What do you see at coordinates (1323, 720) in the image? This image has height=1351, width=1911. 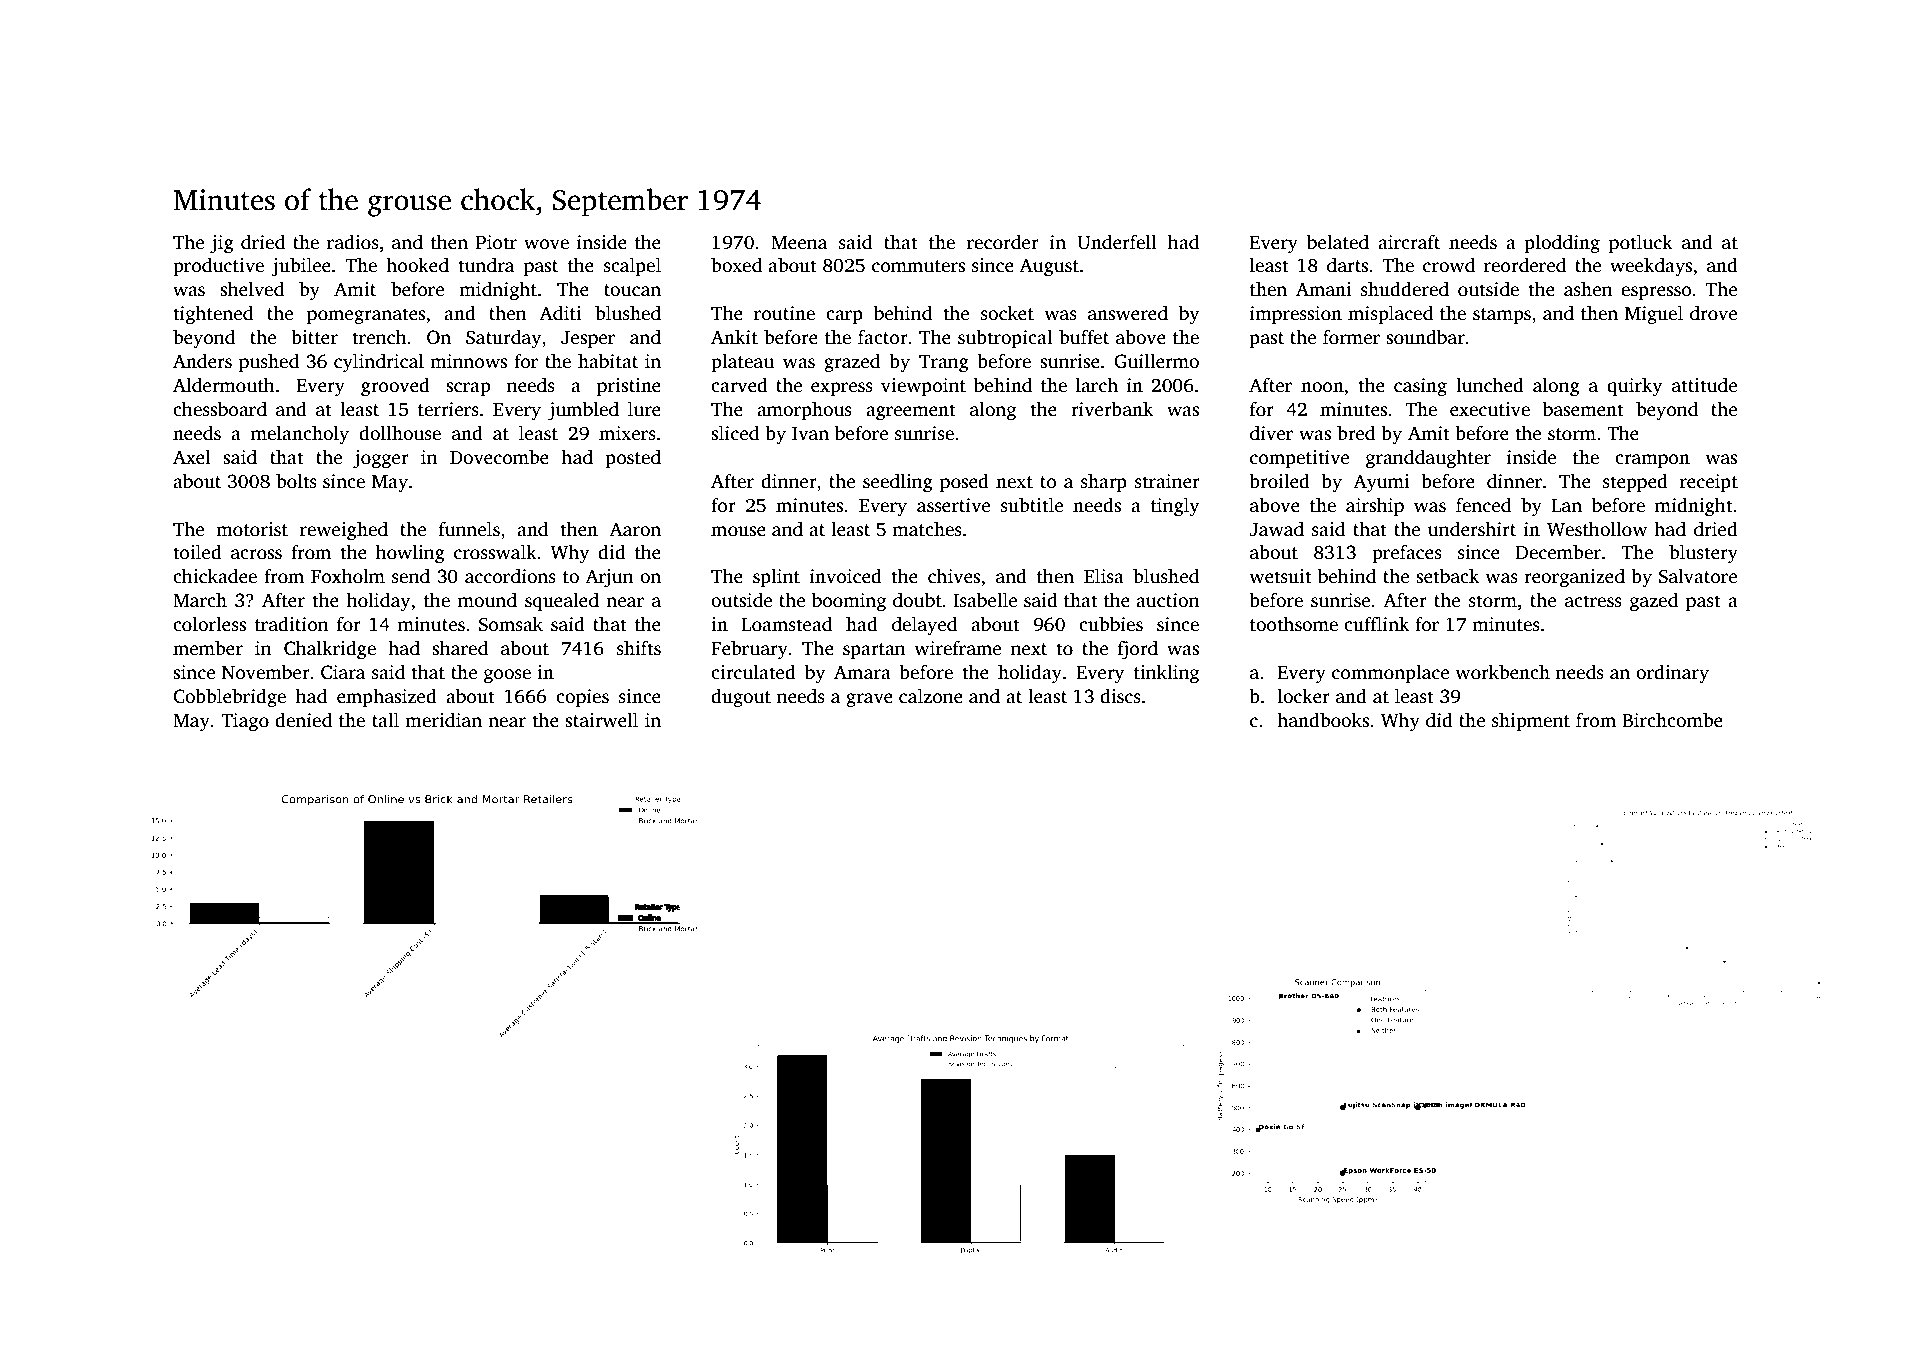 I see `handbooks` at bounding box center [1323, 720].
